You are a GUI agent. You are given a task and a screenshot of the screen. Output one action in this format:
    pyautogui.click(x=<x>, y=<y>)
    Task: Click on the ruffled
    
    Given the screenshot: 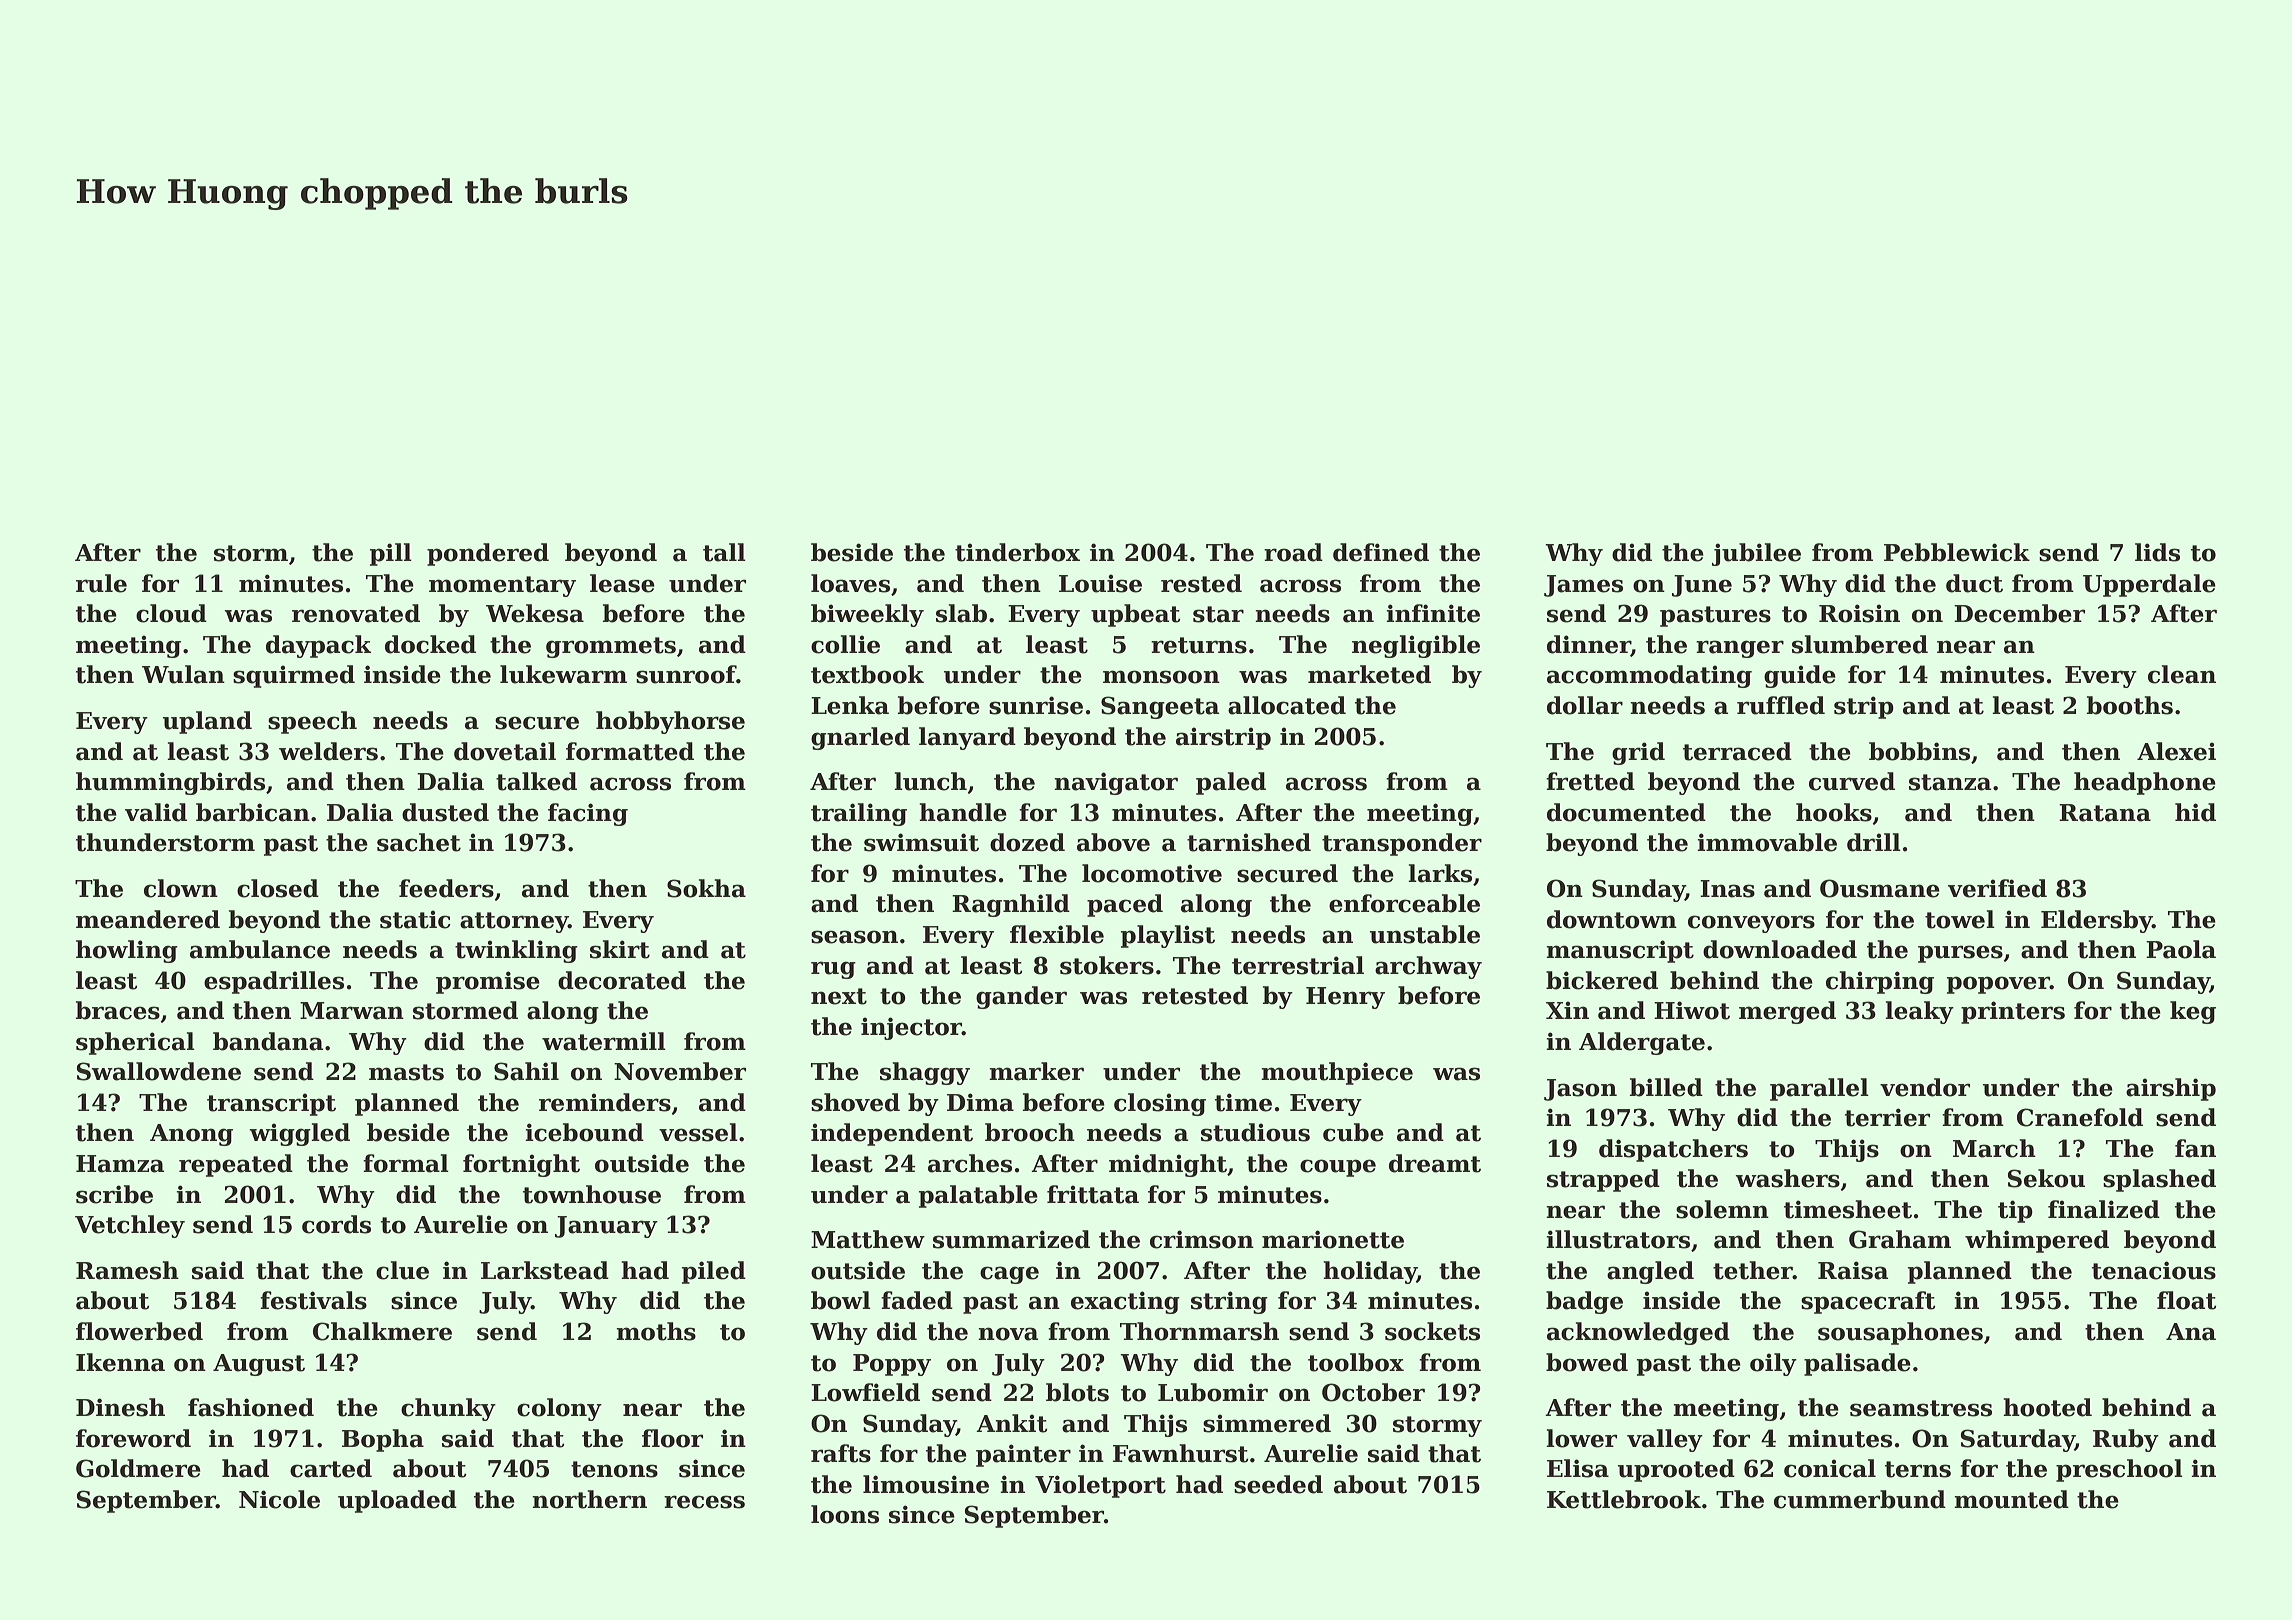 What is the action you would take?
    pyautogui.click(x=1781, y=705)
